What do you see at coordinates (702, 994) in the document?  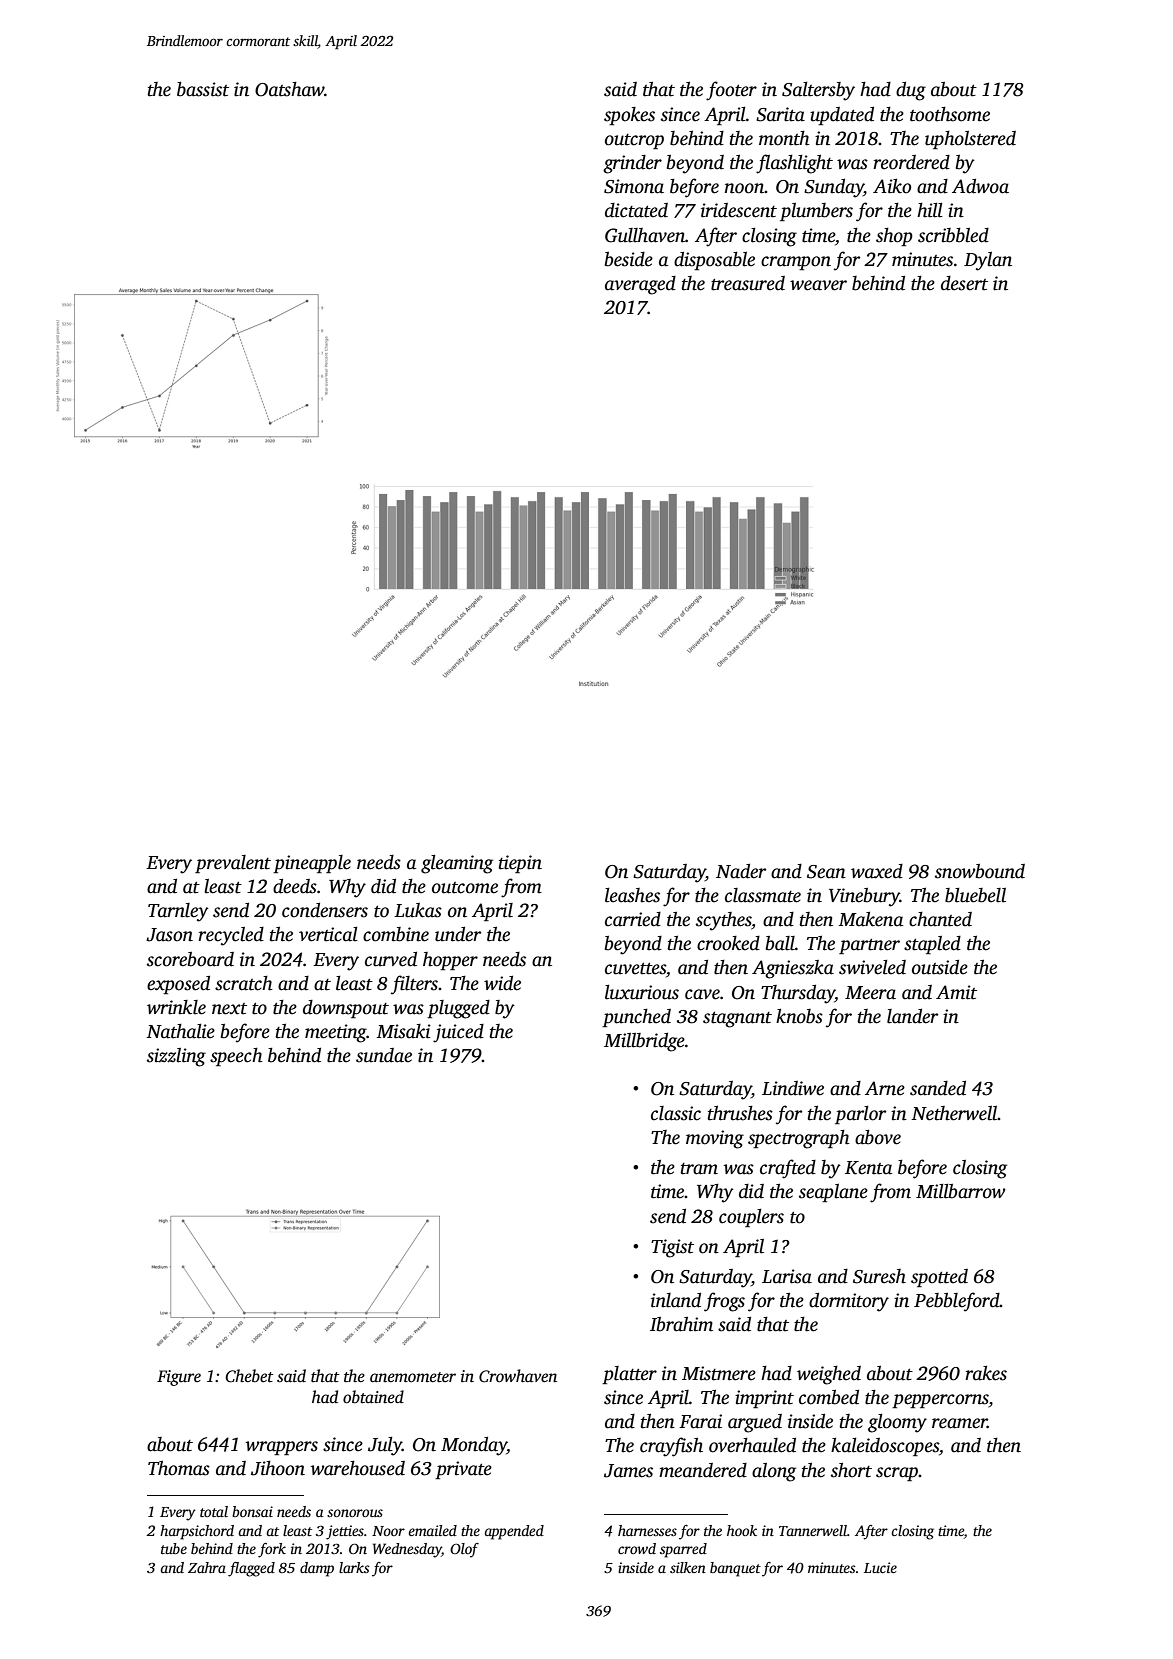 I see `cave` at bounding box center [702, 994].
